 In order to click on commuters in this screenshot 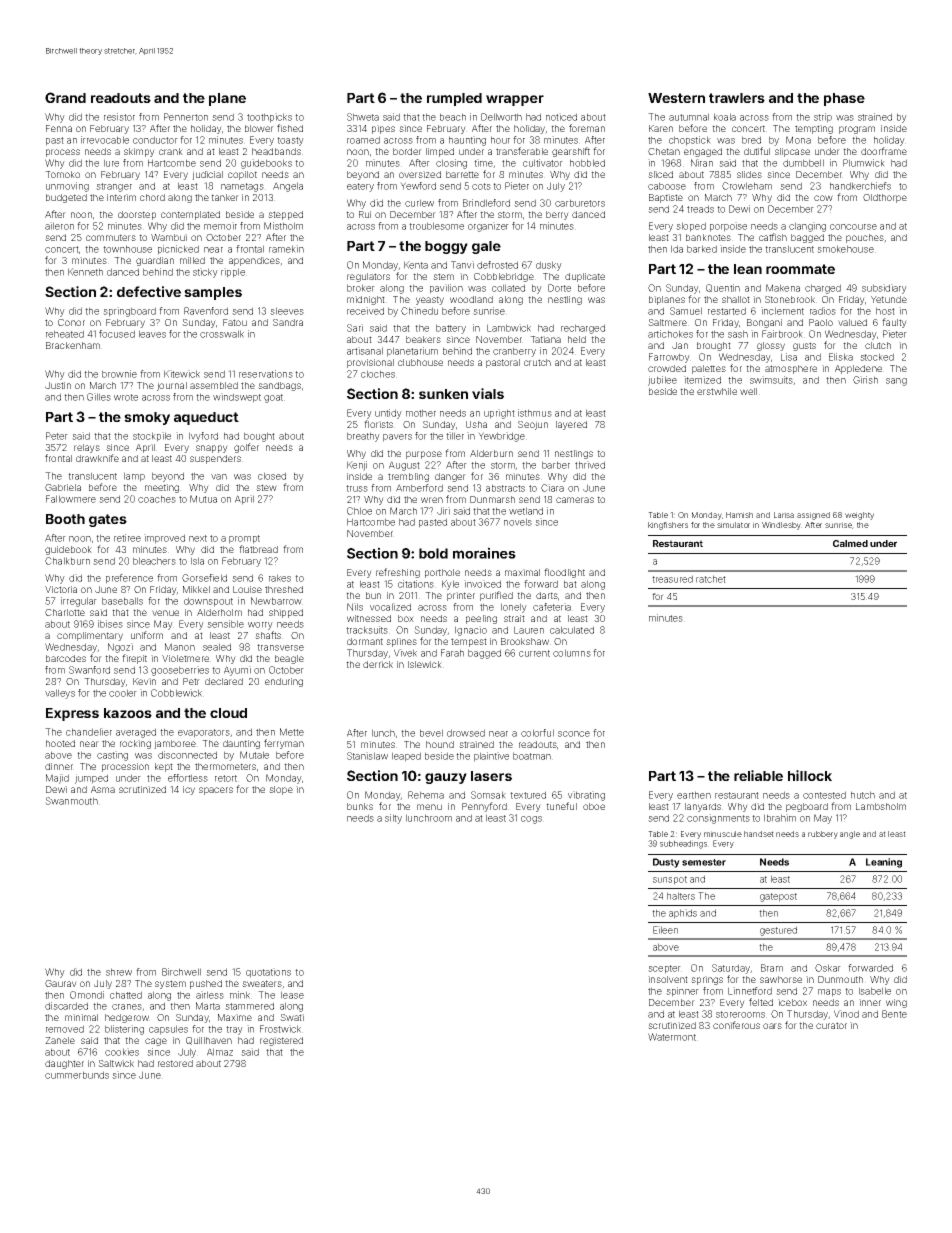, I will do `click(111, 237)`.
